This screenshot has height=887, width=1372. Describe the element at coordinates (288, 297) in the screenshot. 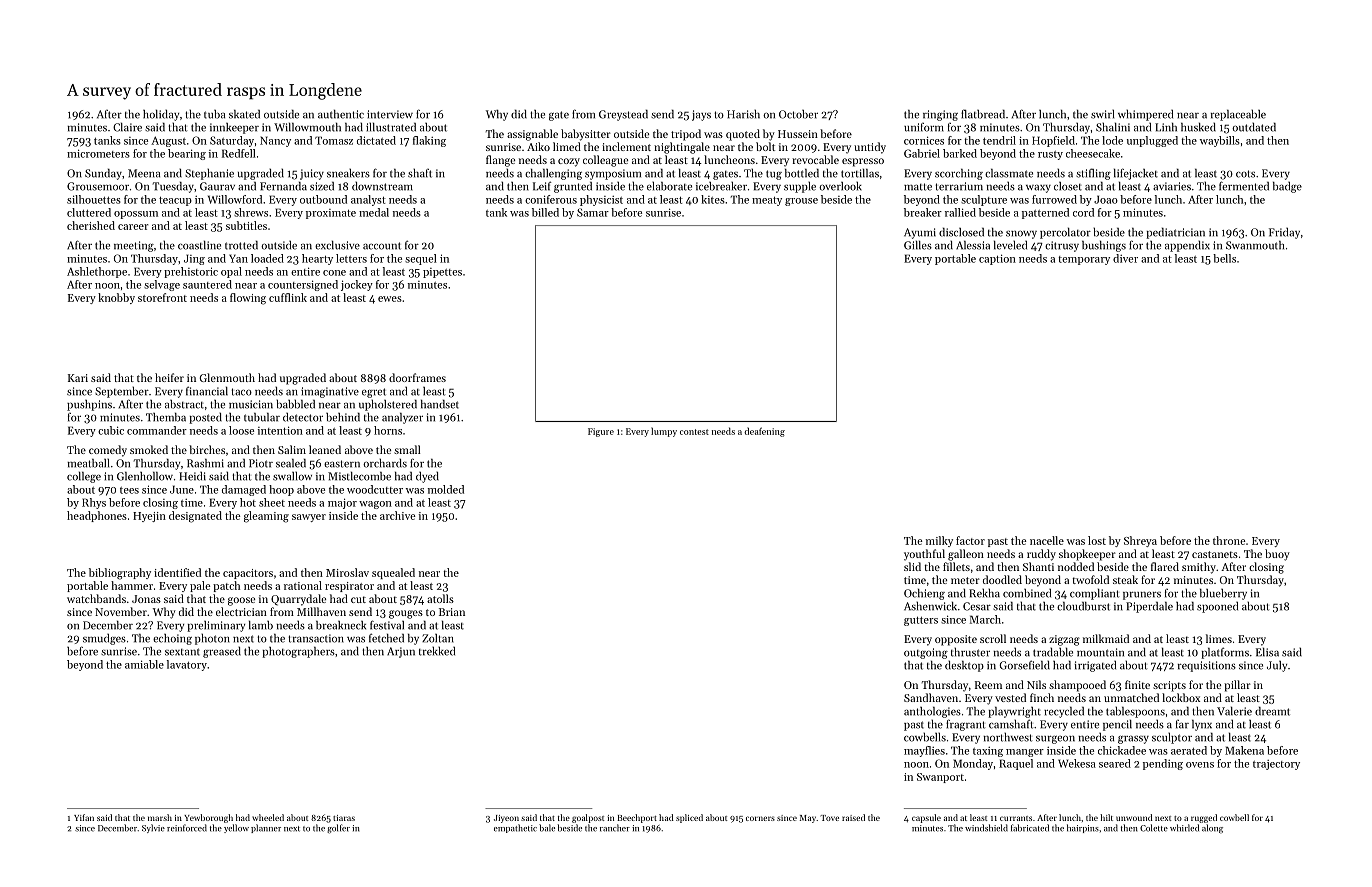

I see `cufflink` at that location.
